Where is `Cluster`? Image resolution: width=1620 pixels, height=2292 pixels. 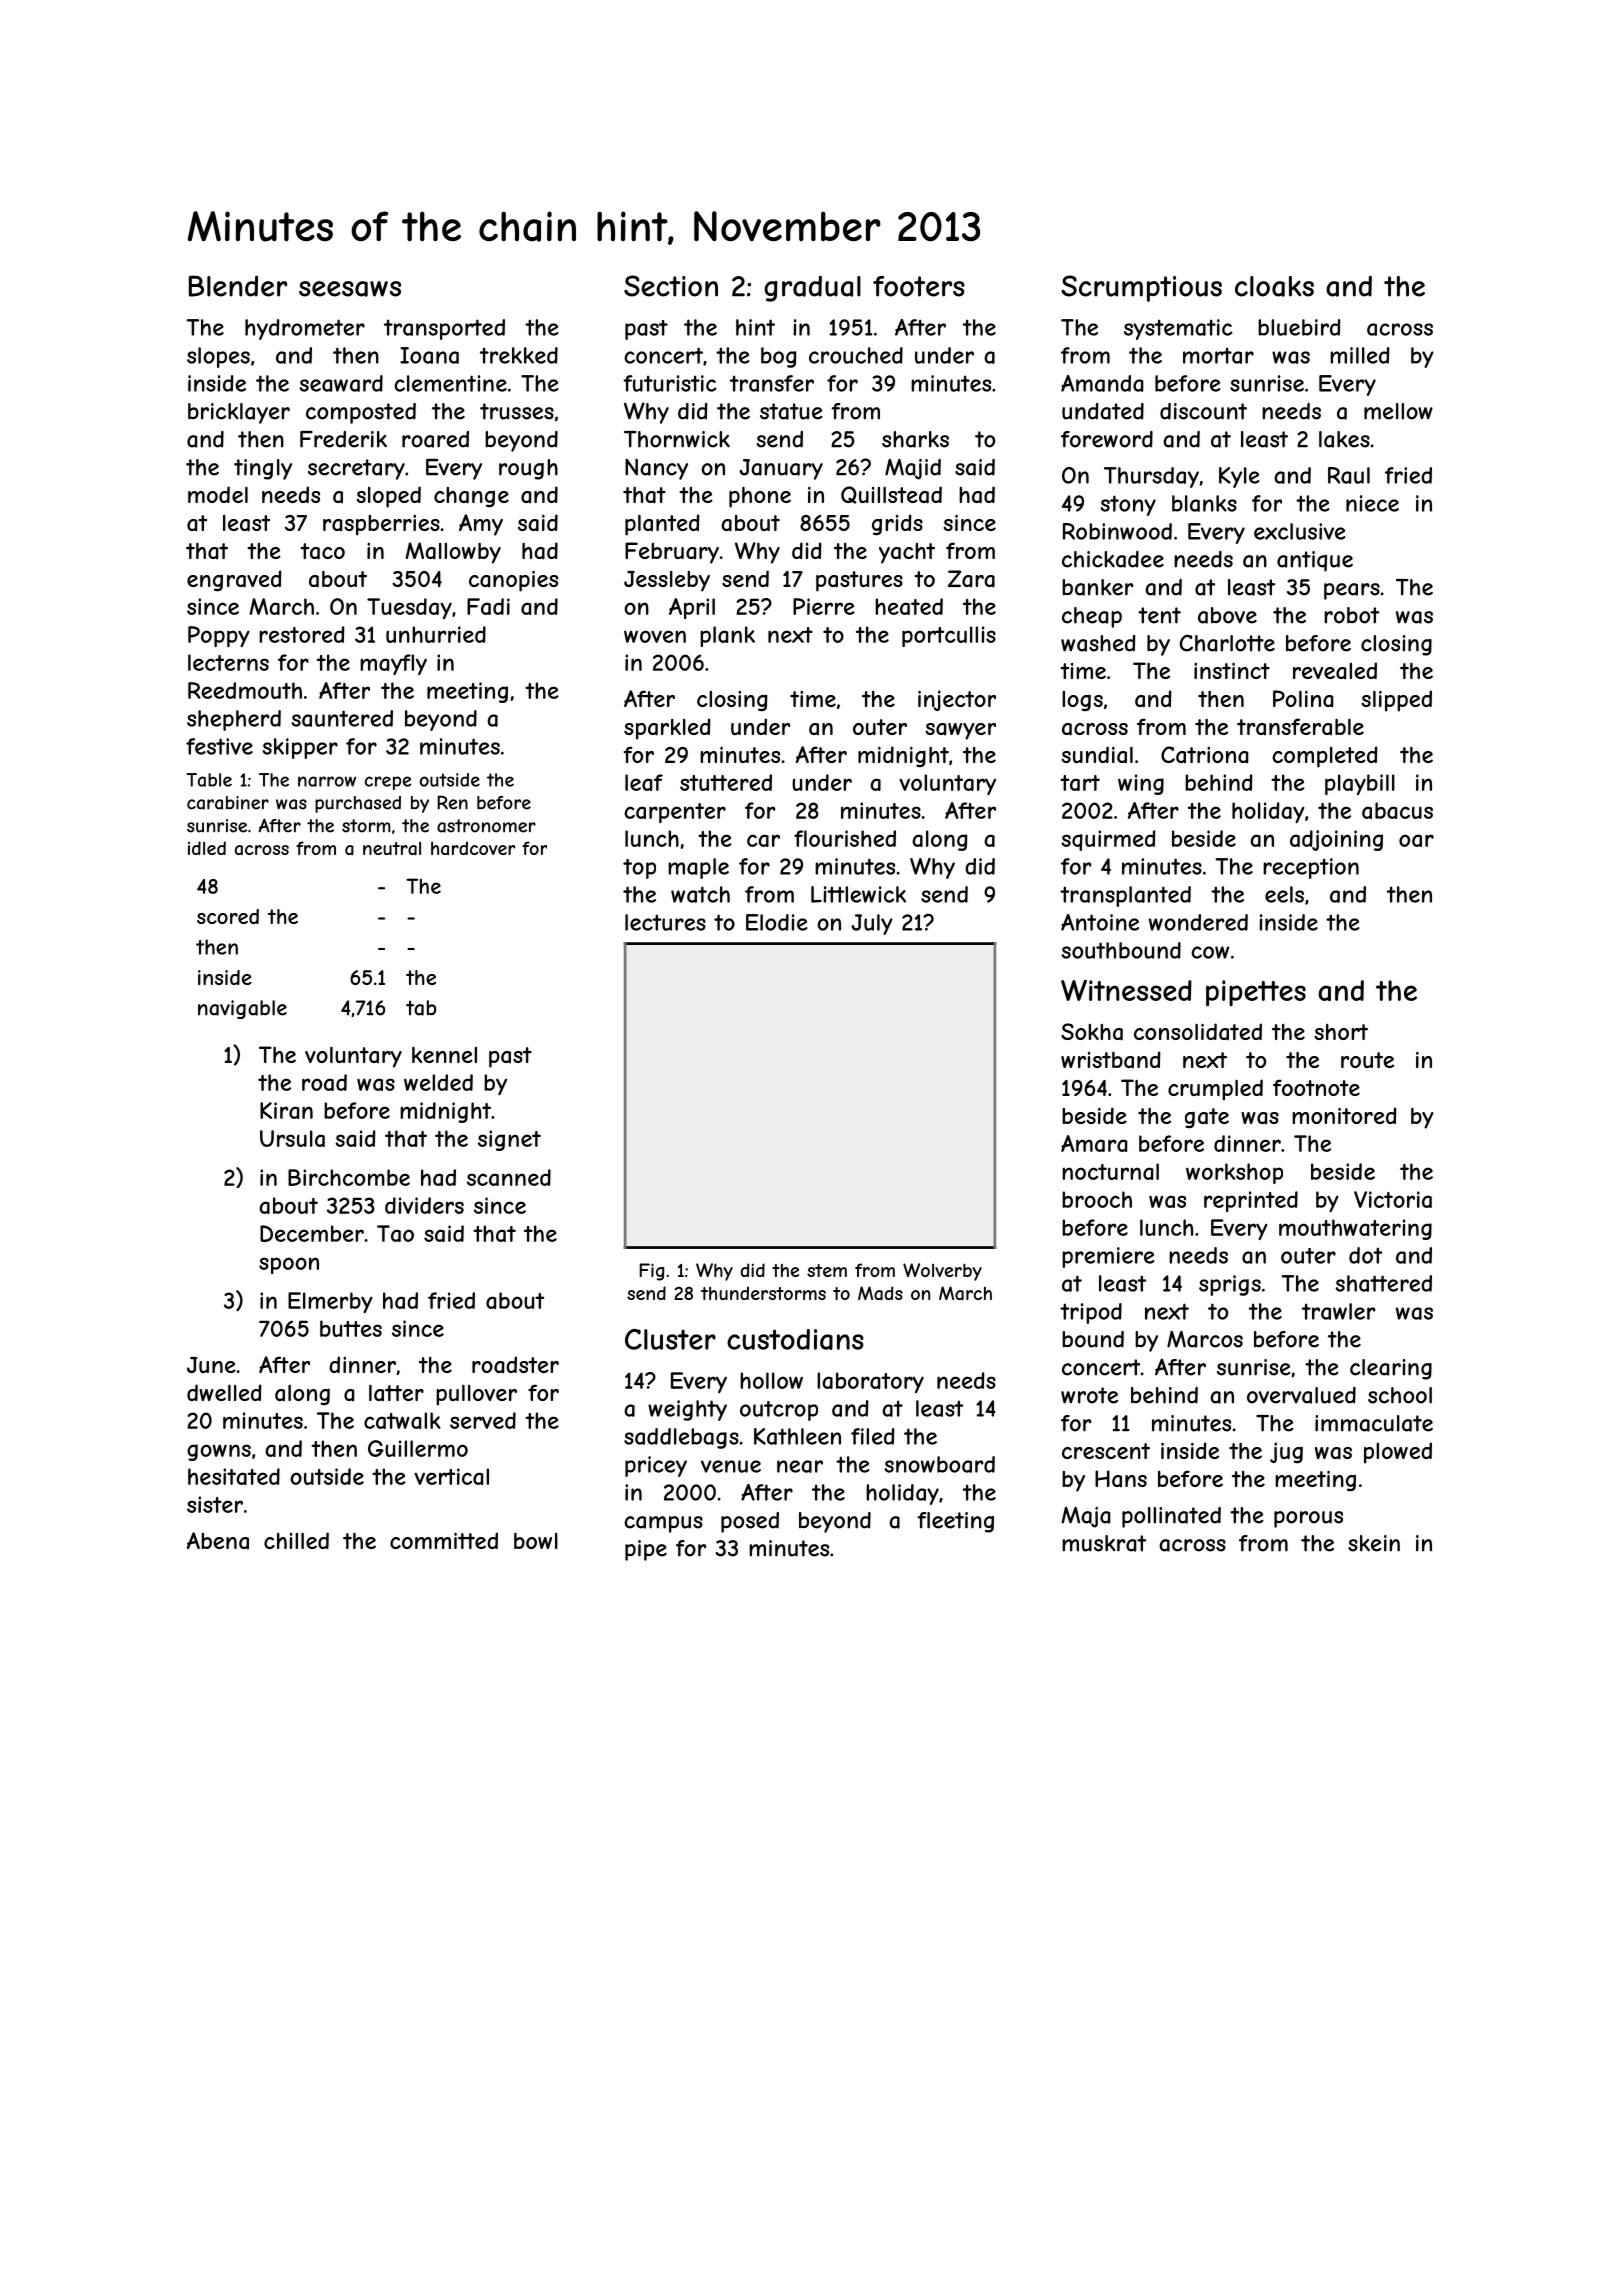
Cluster is located at coordinates (670, 1339).
